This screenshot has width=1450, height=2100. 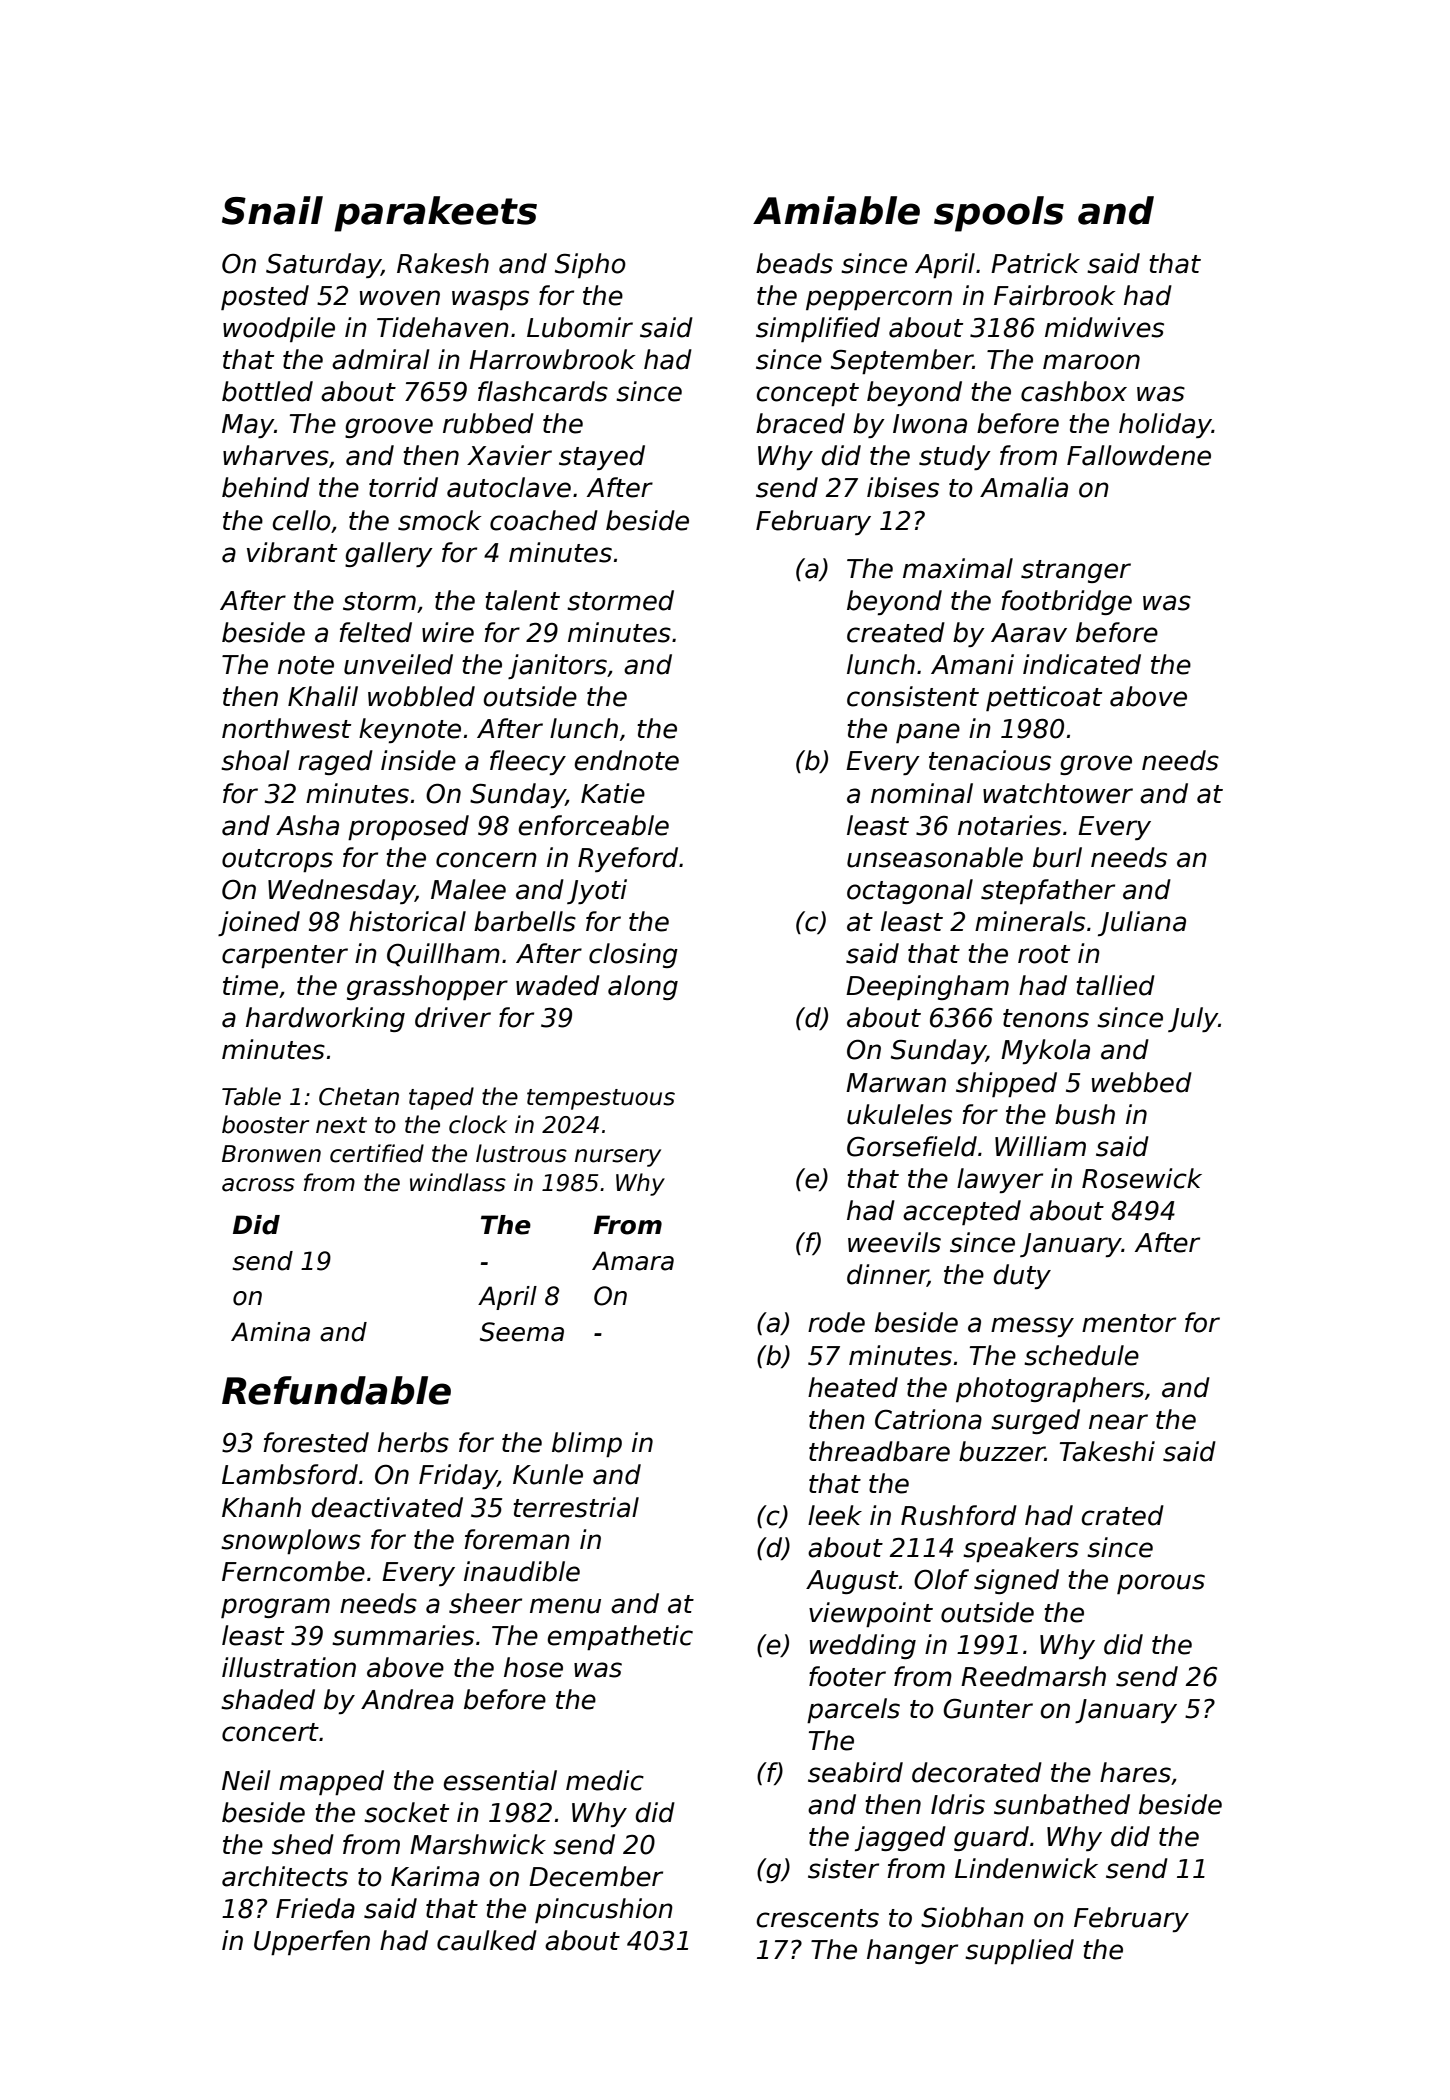 I want to click on socket, so click(x=406, y=1812).
